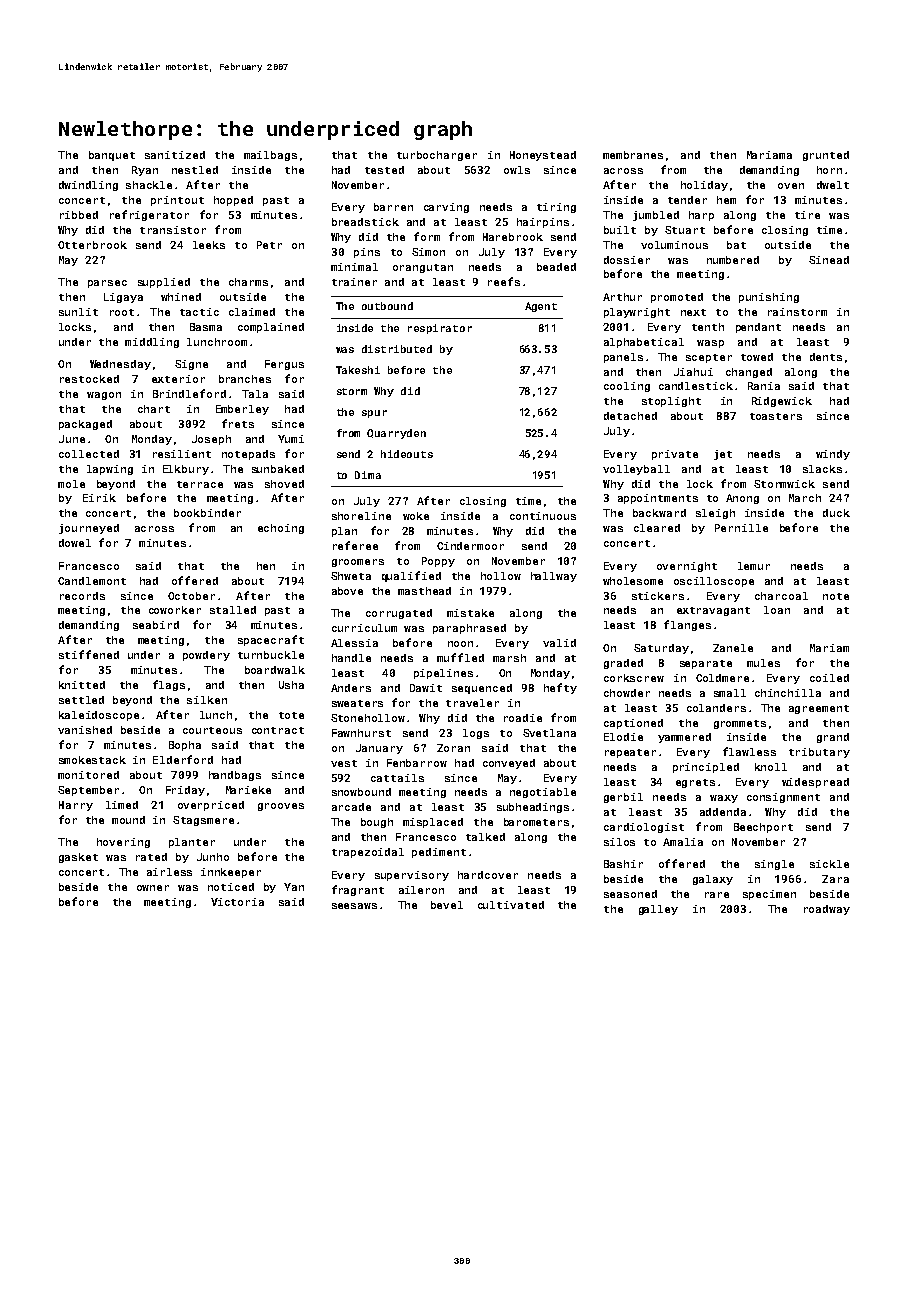 The image size is (908, 1316). I want to click on widespread, so click(815, 783).
